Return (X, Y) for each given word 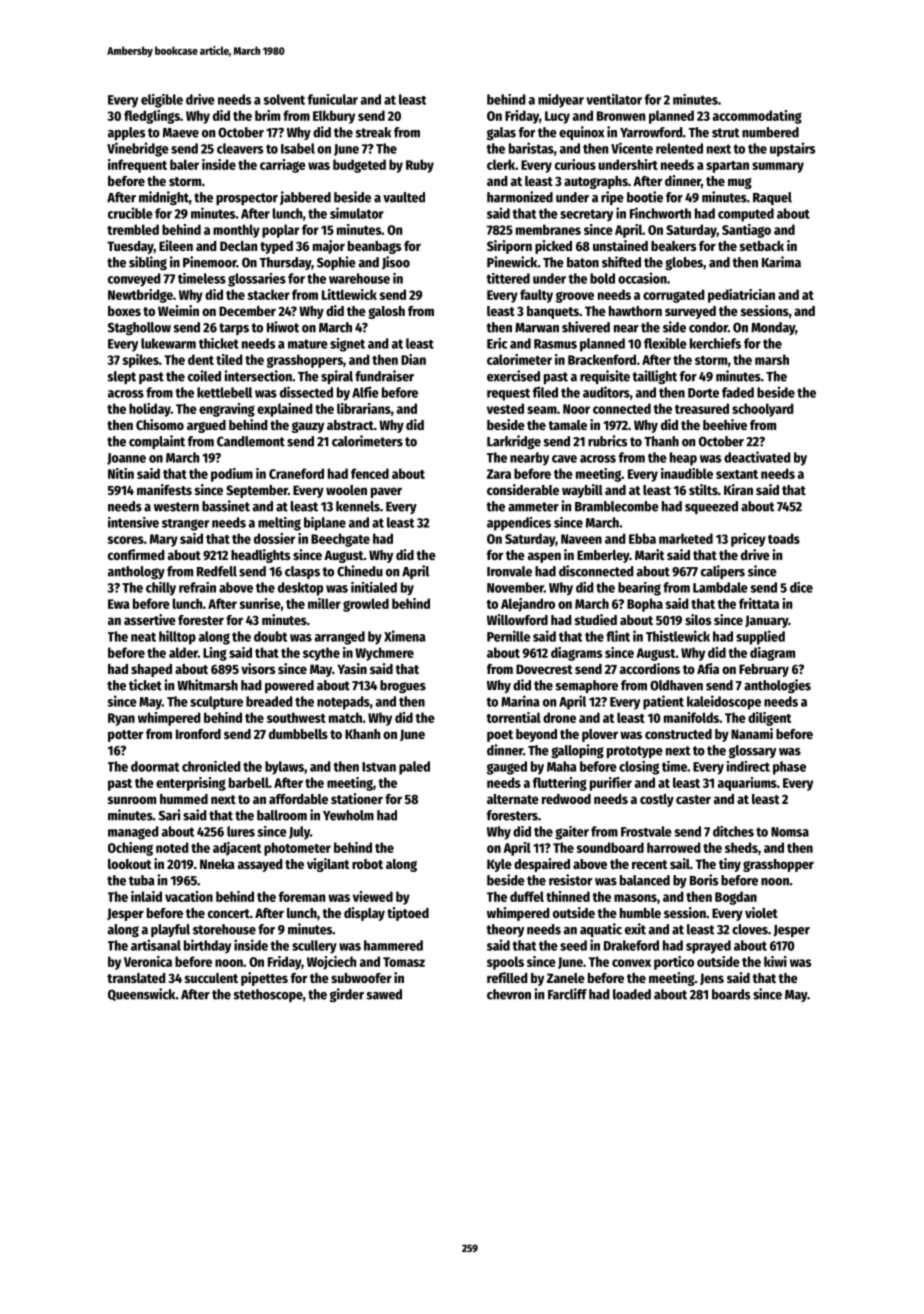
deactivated (757, 457)
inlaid (146, 896)
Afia (708, 668)
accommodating (757, 117)
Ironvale (509, 571)
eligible (162, 101)
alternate (513, 799)
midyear (561, 101)
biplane (325, 524)
